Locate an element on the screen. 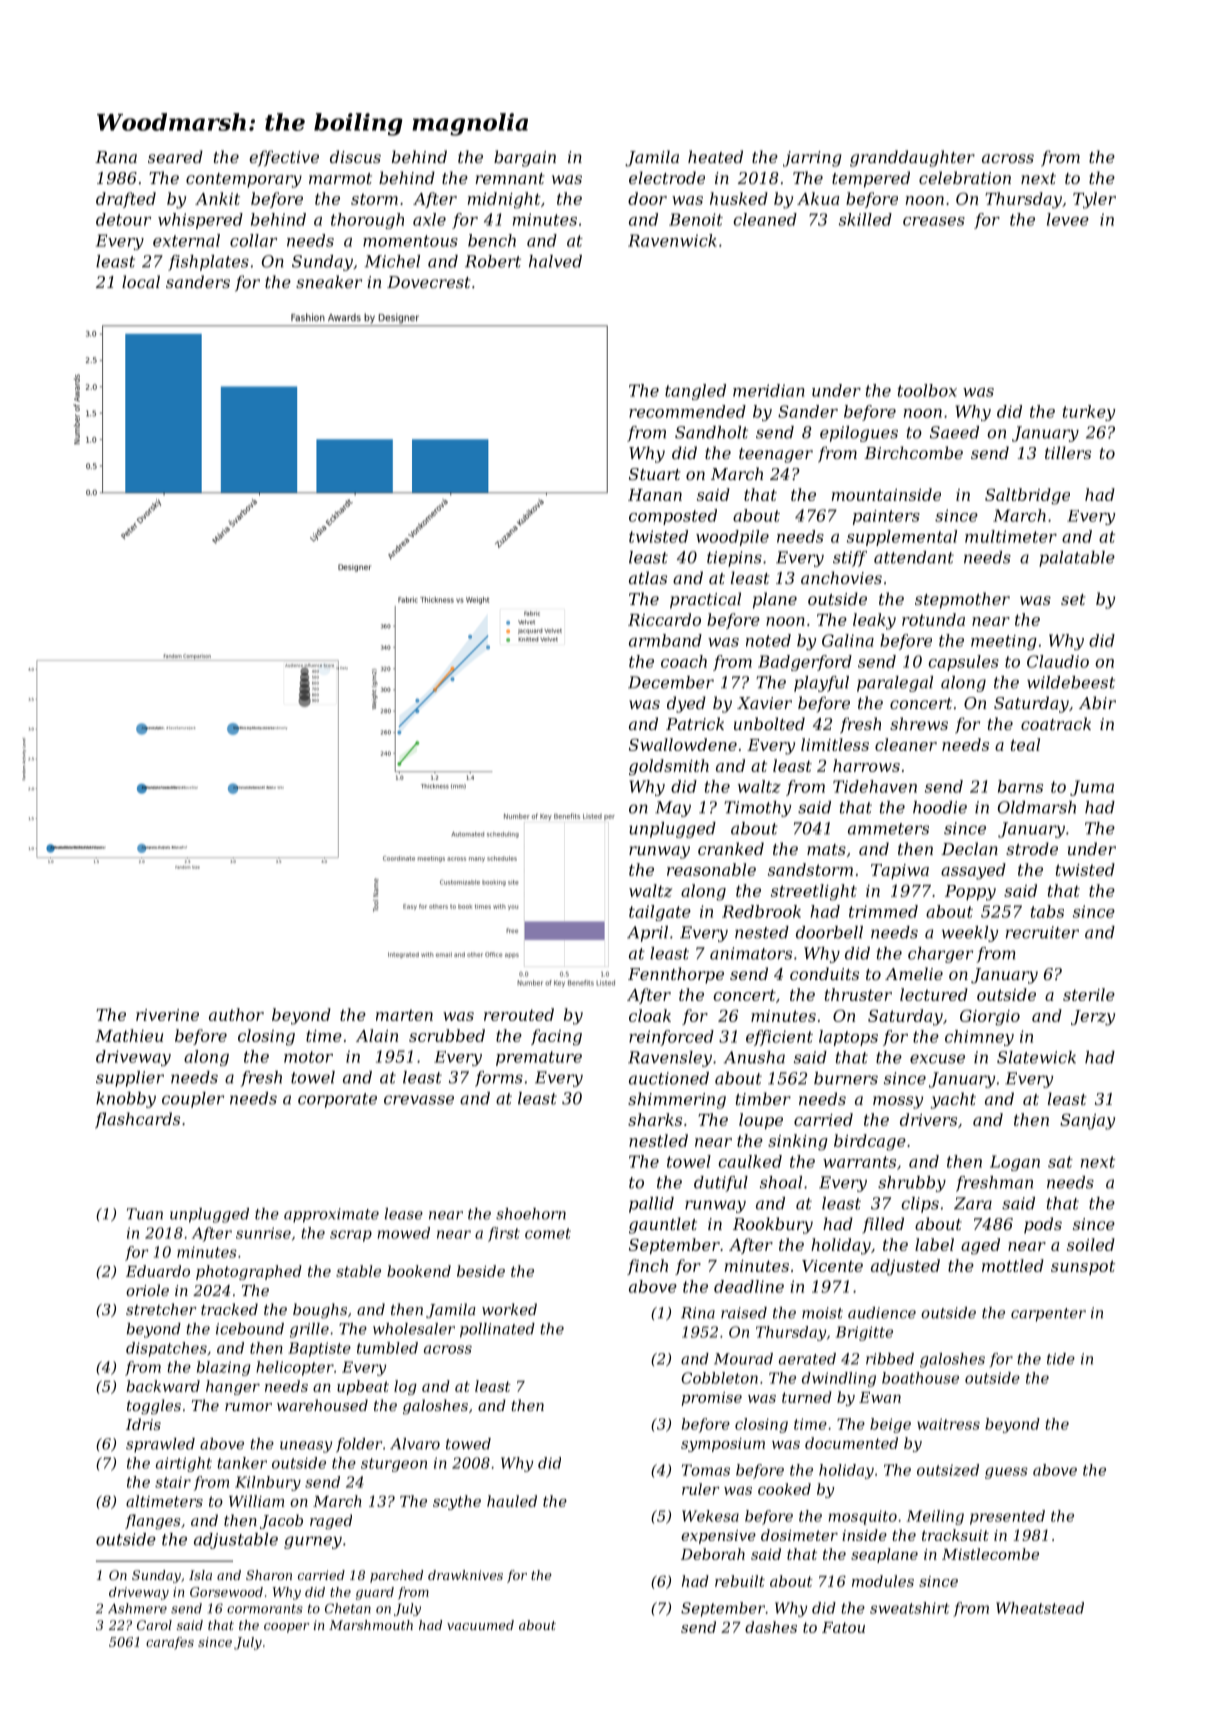 This screenshot has width=1211, height=1713. author is located at coordinates (236, 1014).
